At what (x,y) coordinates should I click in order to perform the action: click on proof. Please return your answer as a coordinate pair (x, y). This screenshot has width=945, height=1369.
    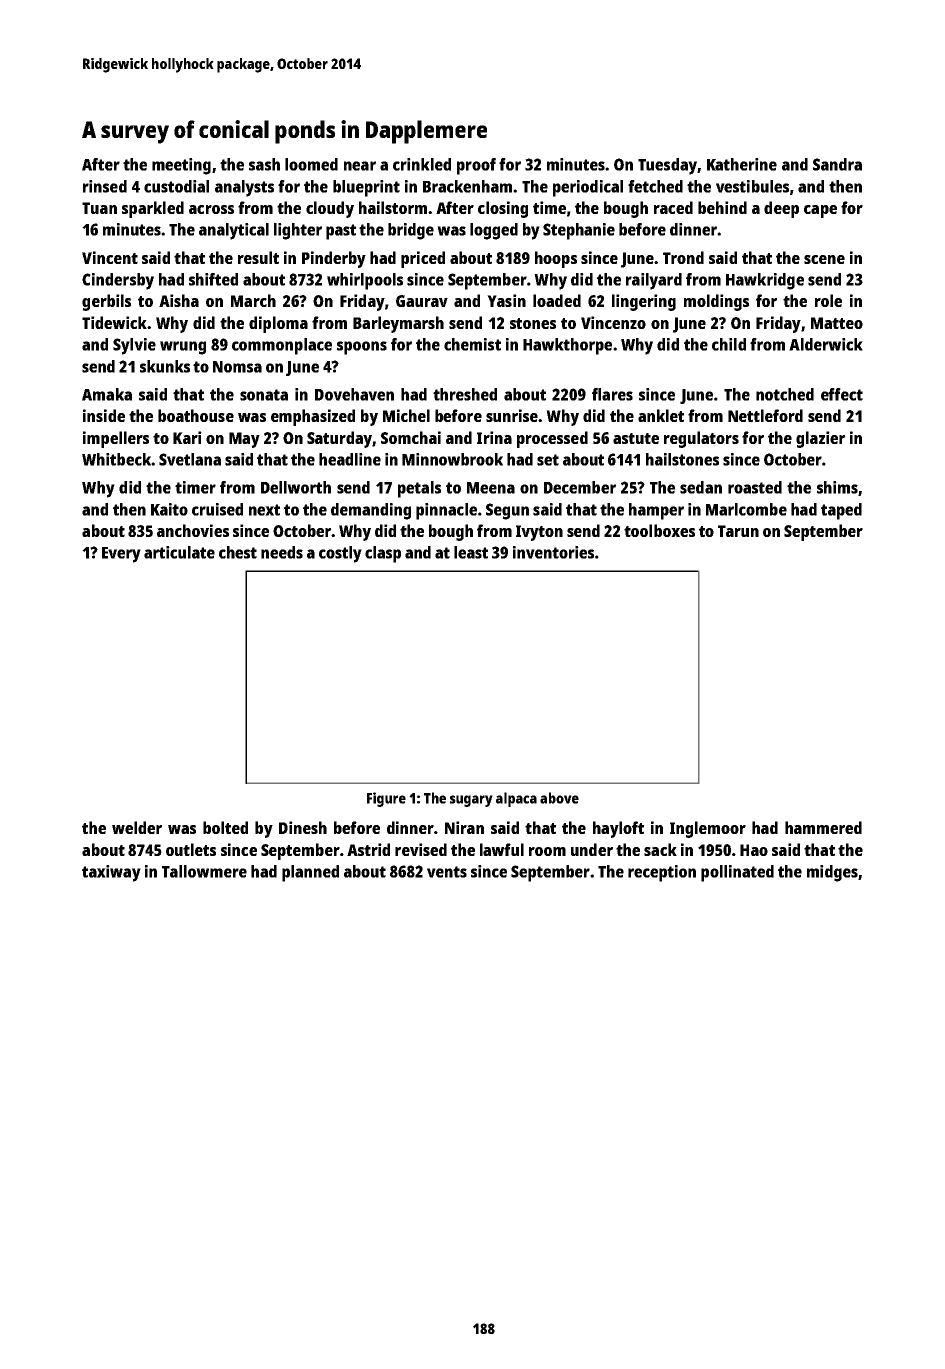
    Looking at the image, I should click on (476, 166).
